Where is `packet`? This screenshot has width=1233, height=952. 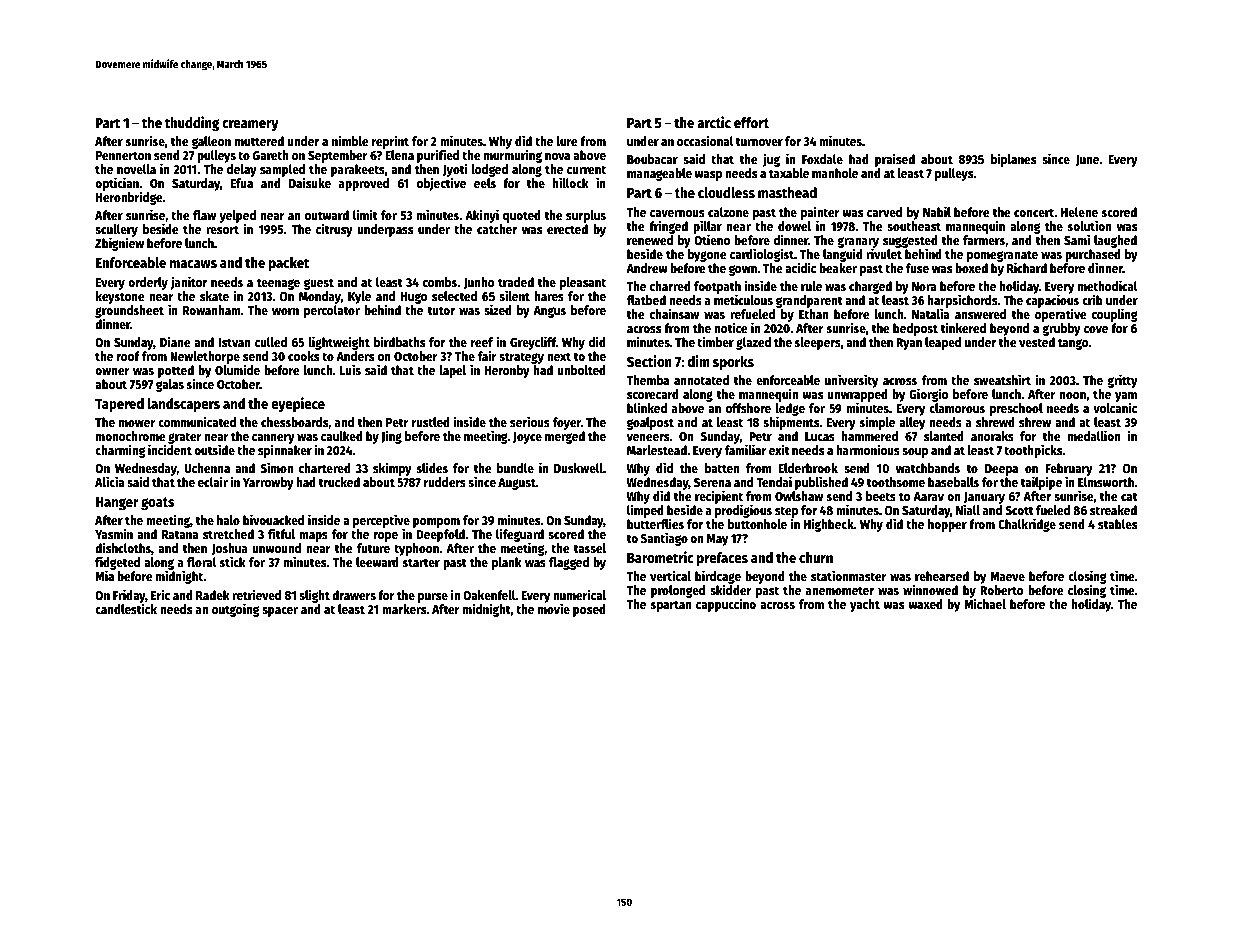
packet is located at coordinates (289, 264).
